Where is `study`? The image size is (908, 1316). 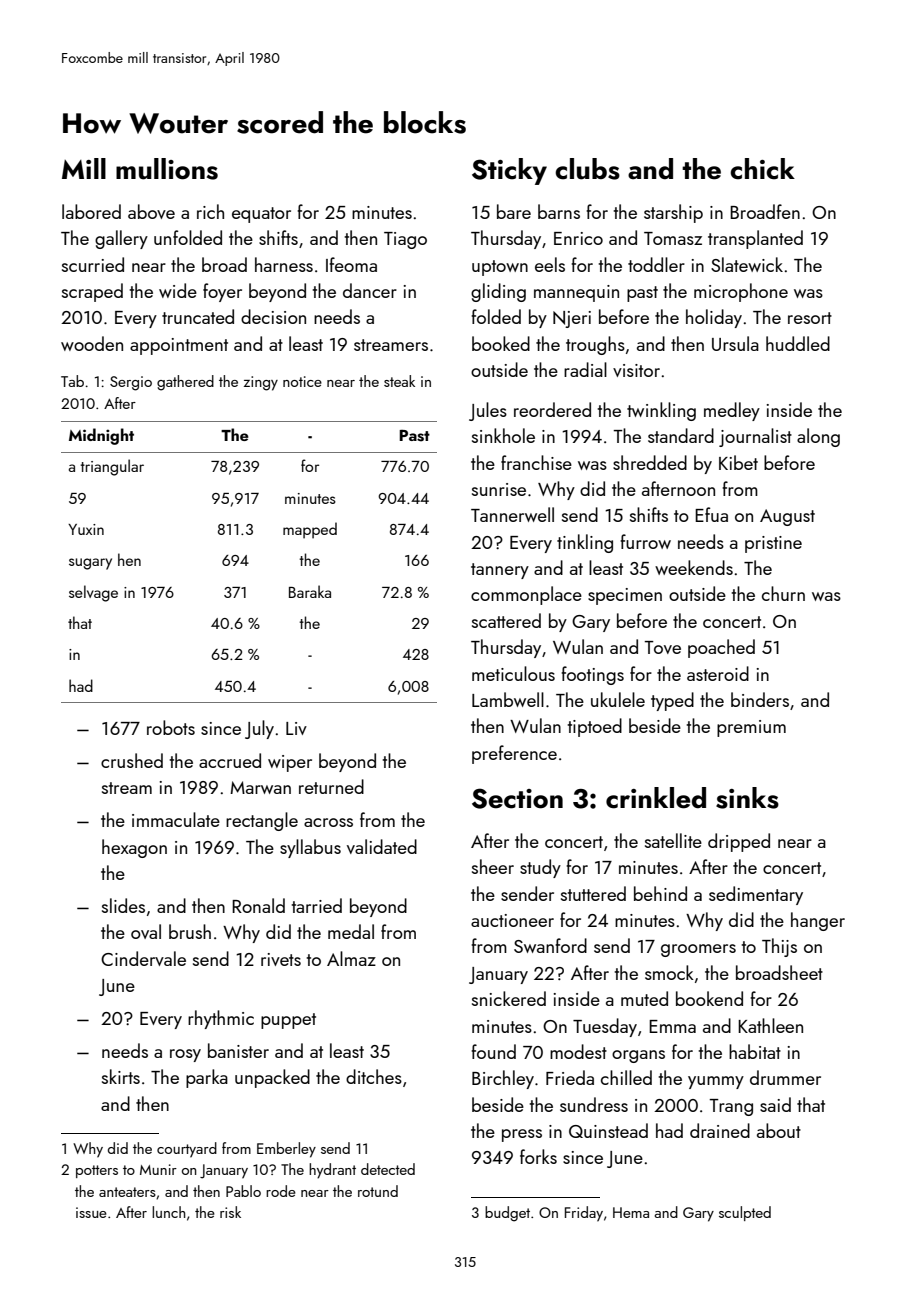 study is located at coordinates (540, 868).
